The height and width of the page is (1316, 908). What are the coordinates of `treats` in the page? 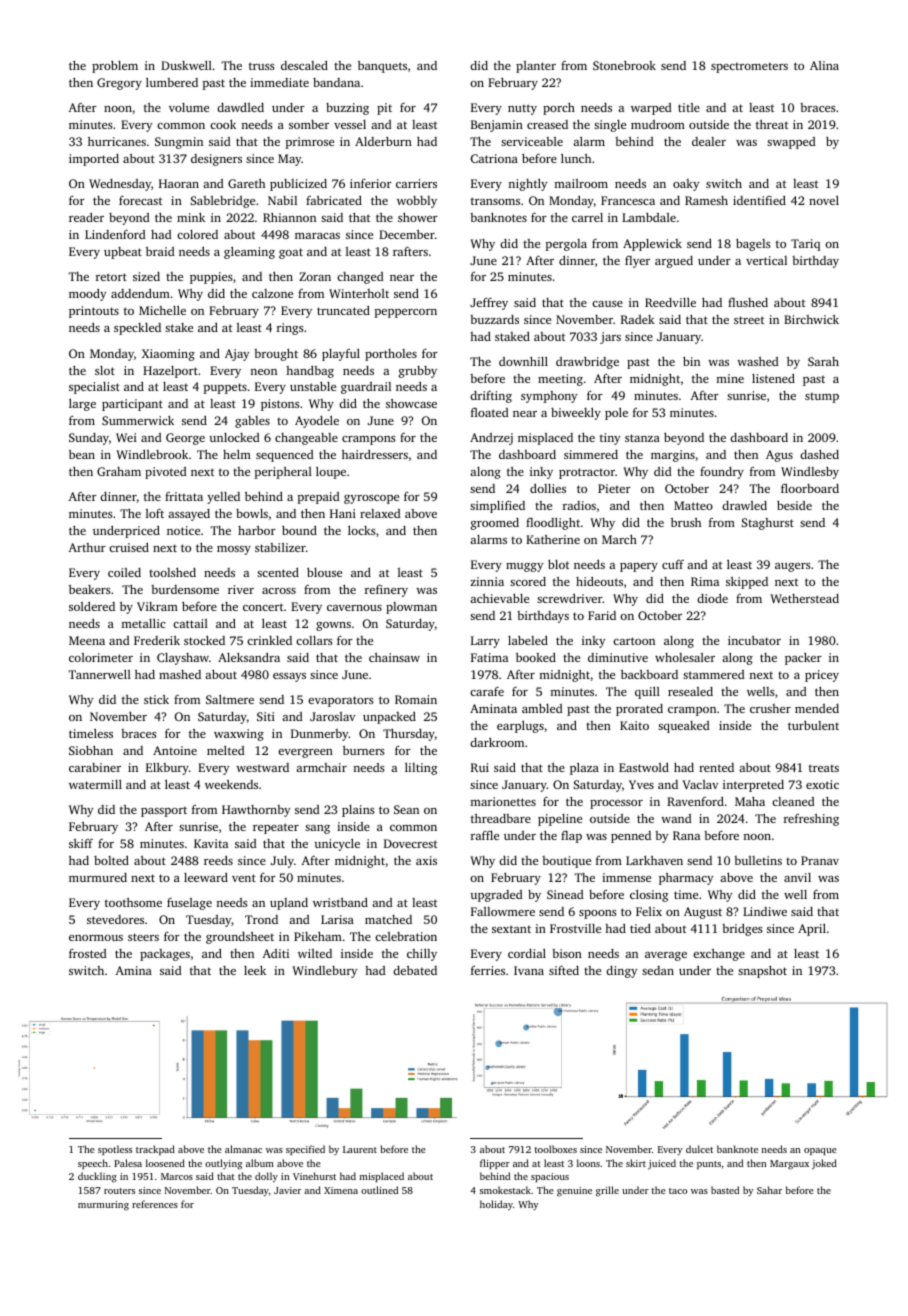 It's located at (824, 768).
